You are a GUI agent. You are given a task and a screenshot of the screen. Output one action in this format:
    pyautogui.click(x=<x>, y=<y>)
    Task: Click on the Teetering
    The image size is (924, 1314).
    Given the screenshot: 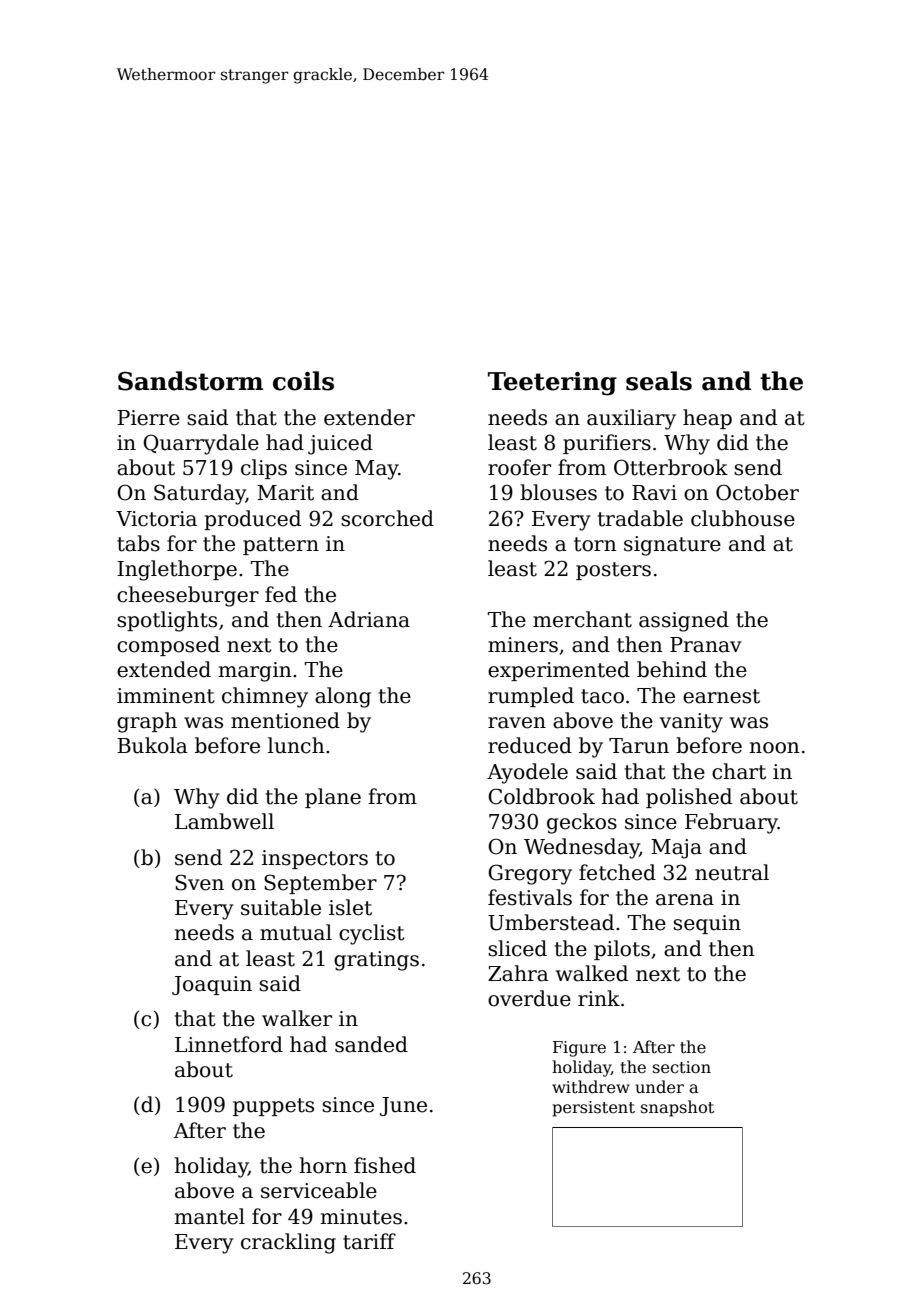 What is the action you would take?
    pyautogui.click(x=552, y=384)
